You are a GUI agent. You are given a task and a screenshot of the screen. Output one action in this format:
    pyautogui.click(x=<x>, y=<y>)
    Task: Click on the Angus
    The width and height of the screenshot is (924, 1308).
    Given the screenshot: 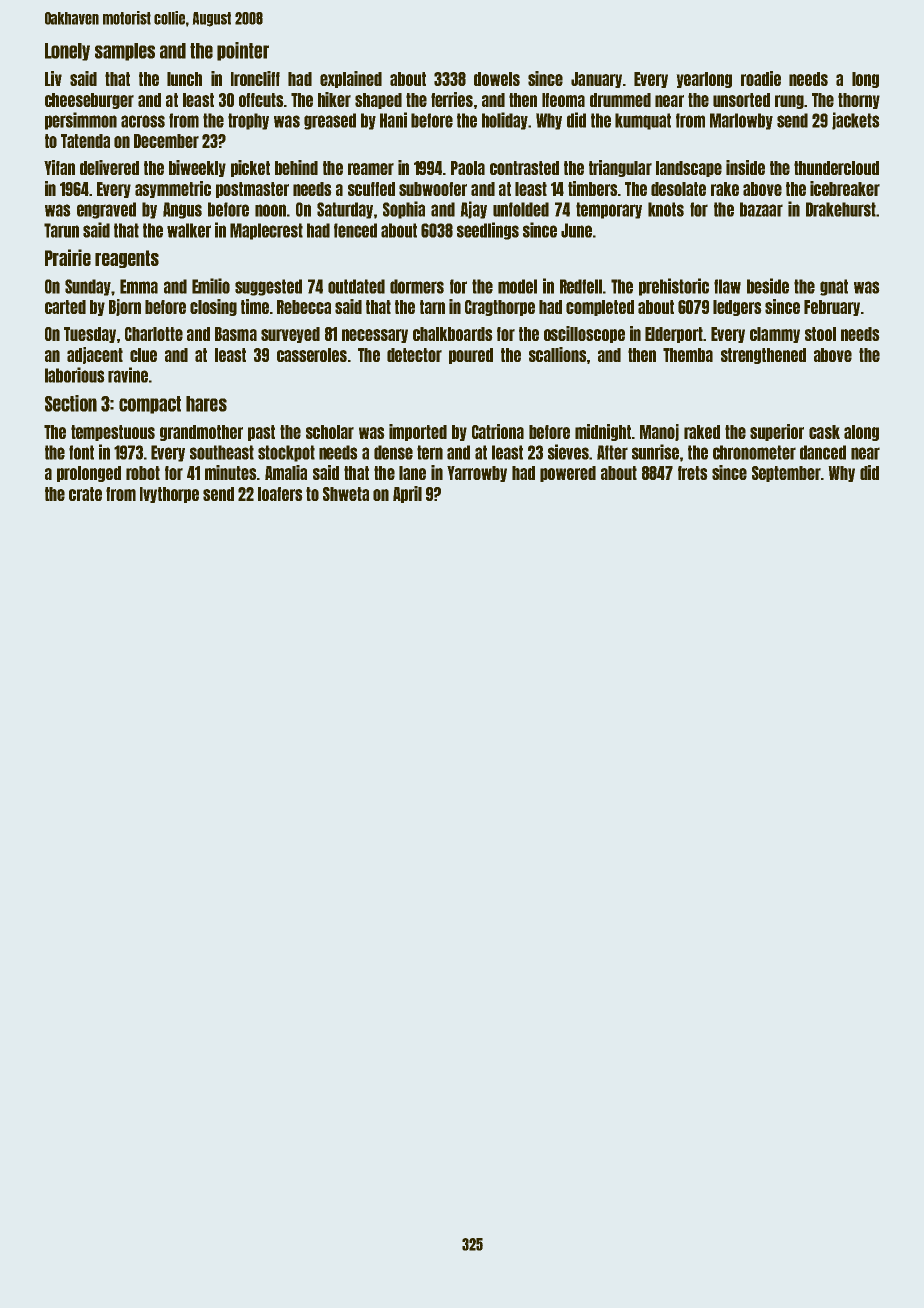 What is the action you would take?
    pyautogui.click(x=182, y=210)
